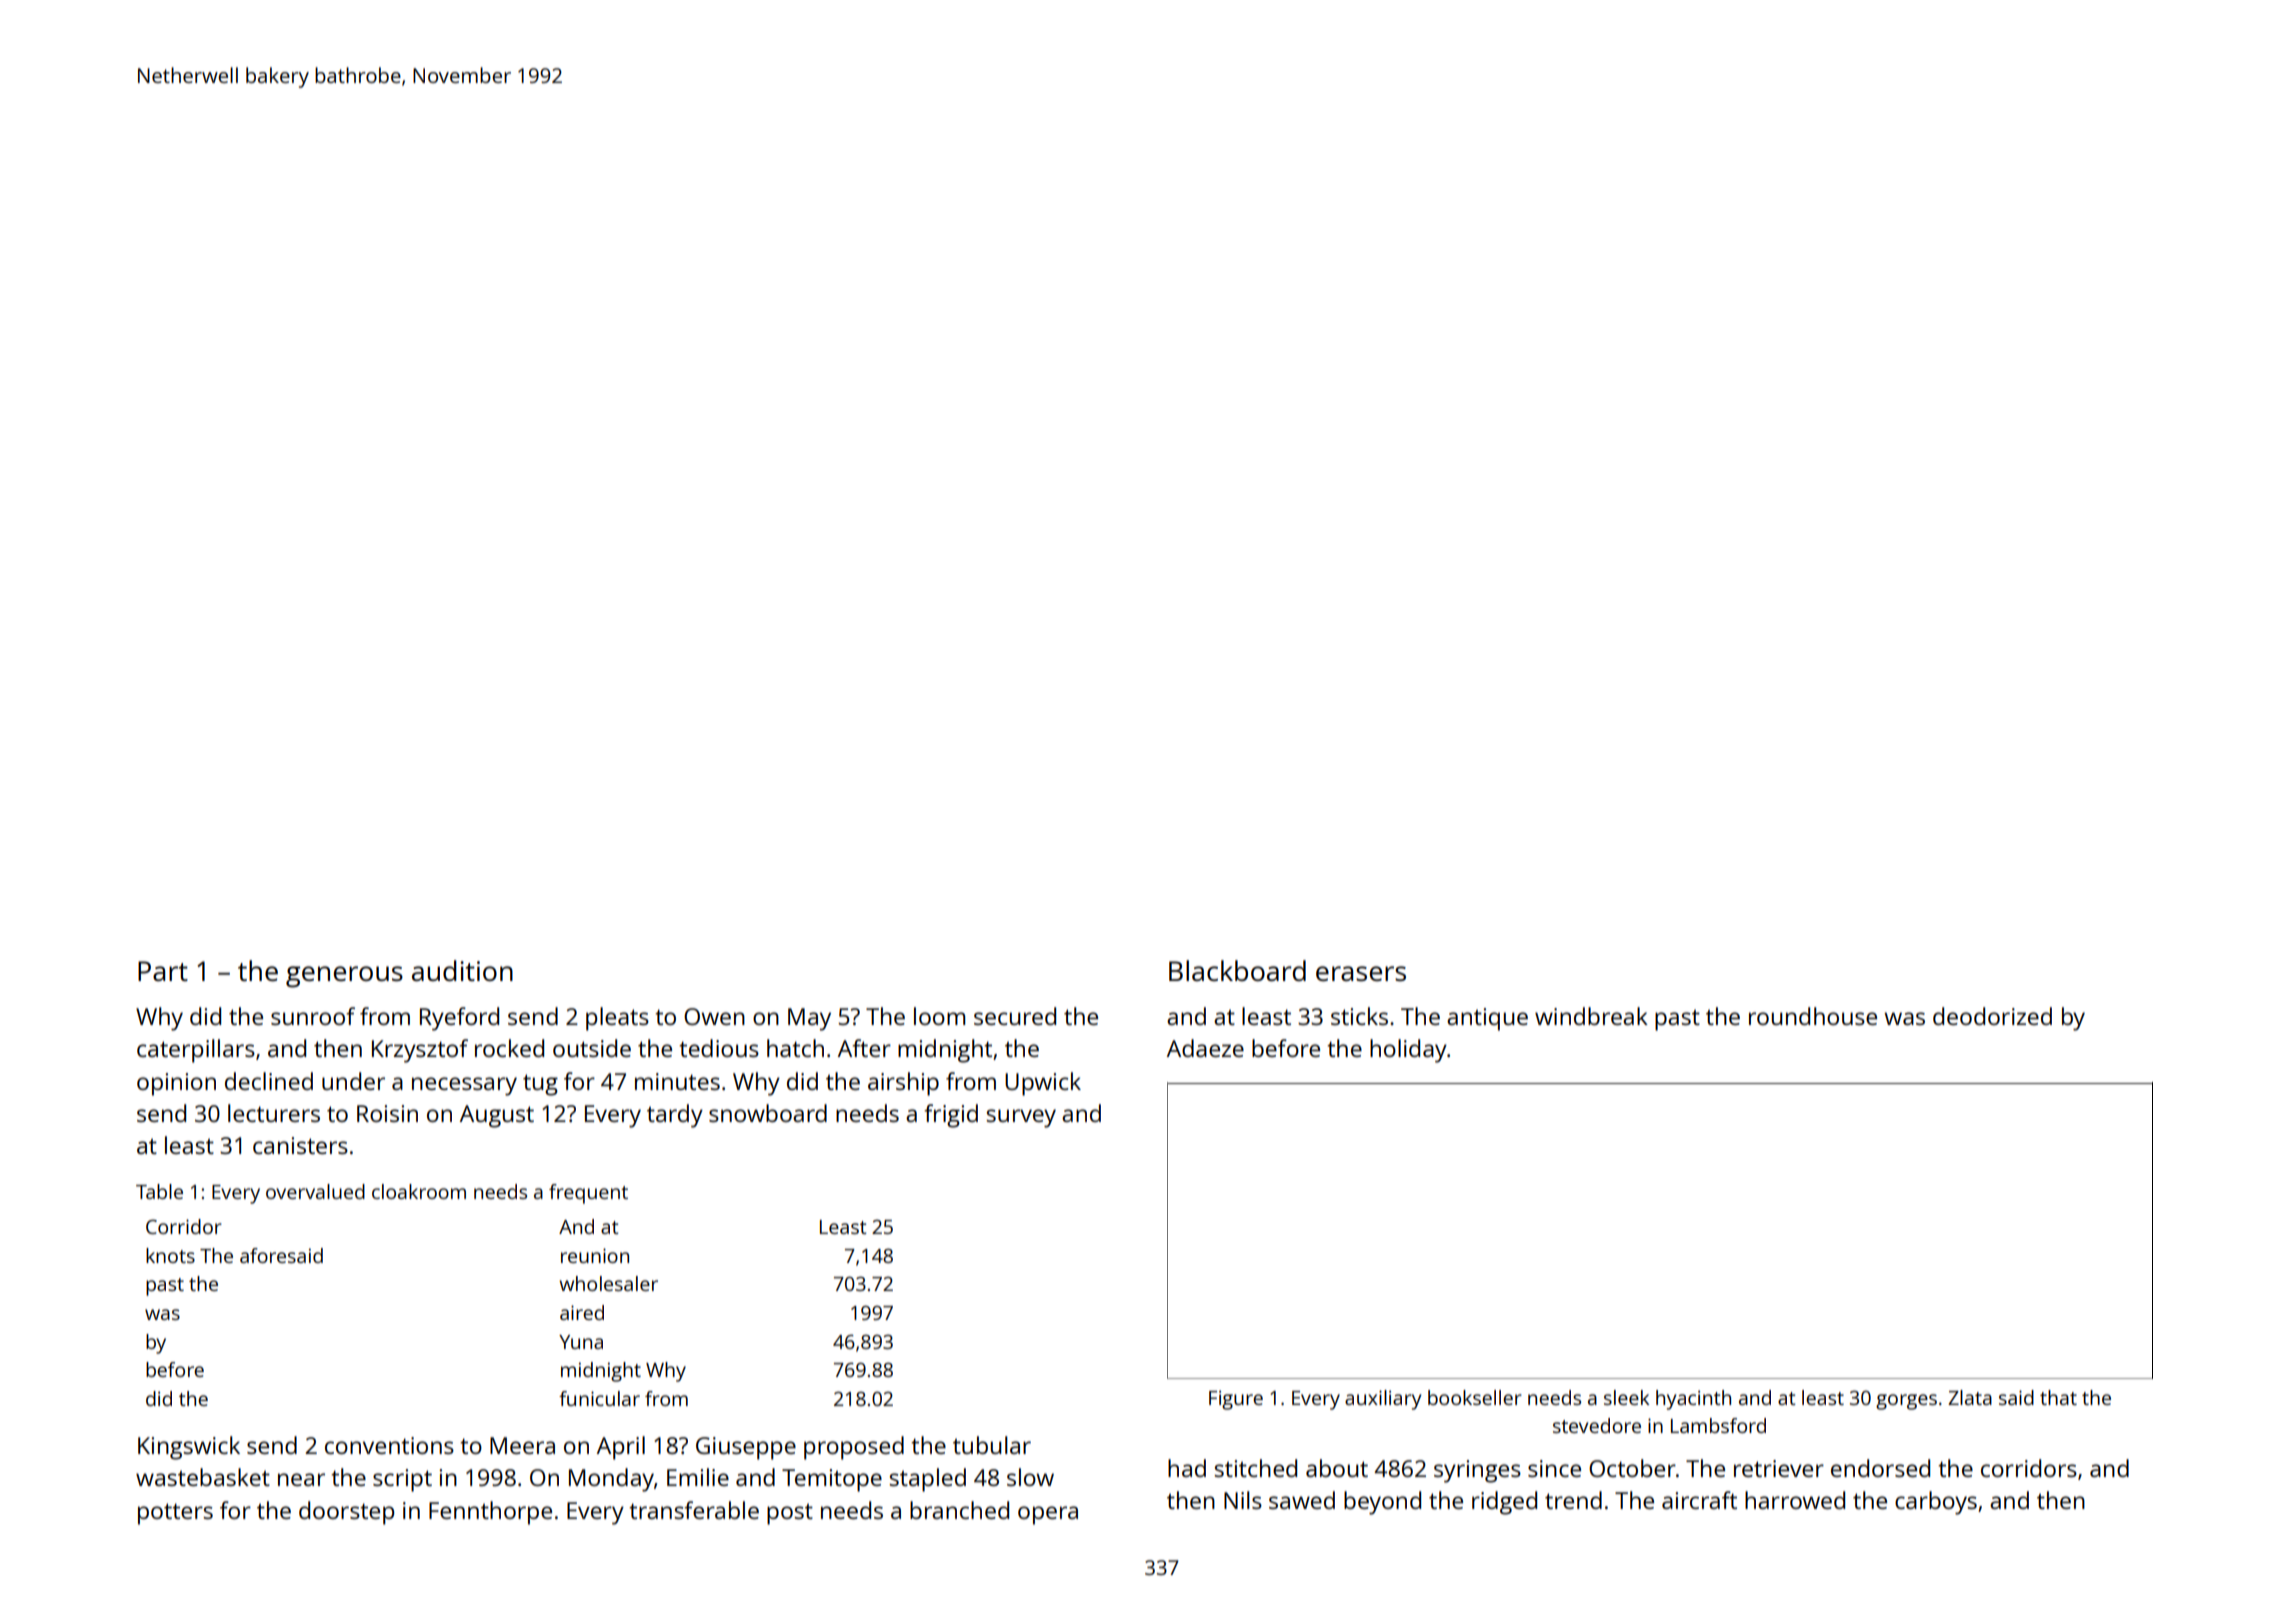  What do you see at coordinates (1880, 1468) in the screenshot?
I see `endorsed` at bounding box center [1880, 1468].
